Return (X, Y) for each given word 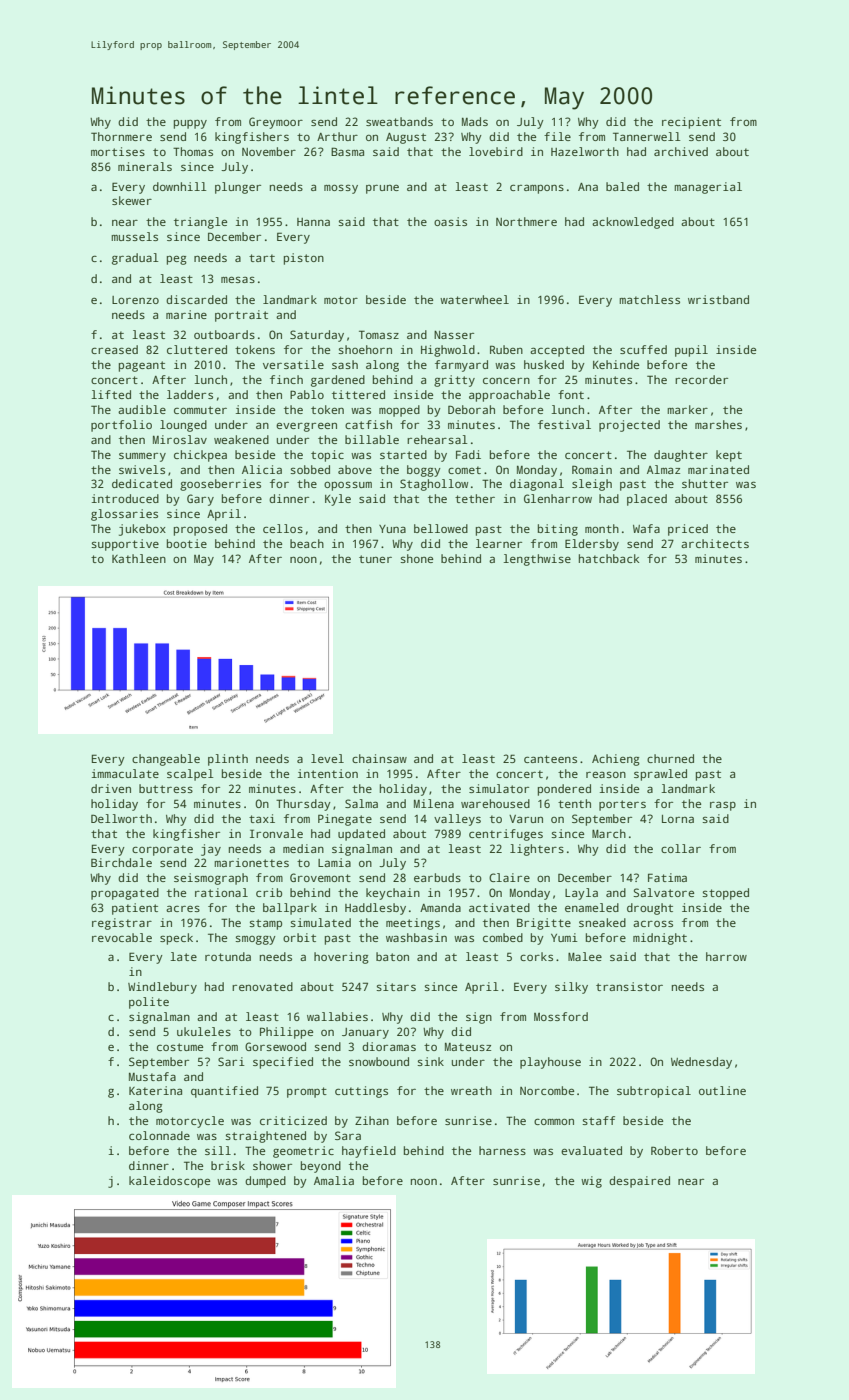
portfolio (121, 426)
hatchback (609, 558)
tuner (375, 559)
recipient (691, 123)
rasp (723, 806)
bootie (187, 543)
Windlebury (162, 988)
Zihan (372, 1120)
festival (564, 424)
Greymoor (276, 123)
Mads (475, 121)
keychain (393, 894)
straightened (265, 1137)
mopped (399, 411)
